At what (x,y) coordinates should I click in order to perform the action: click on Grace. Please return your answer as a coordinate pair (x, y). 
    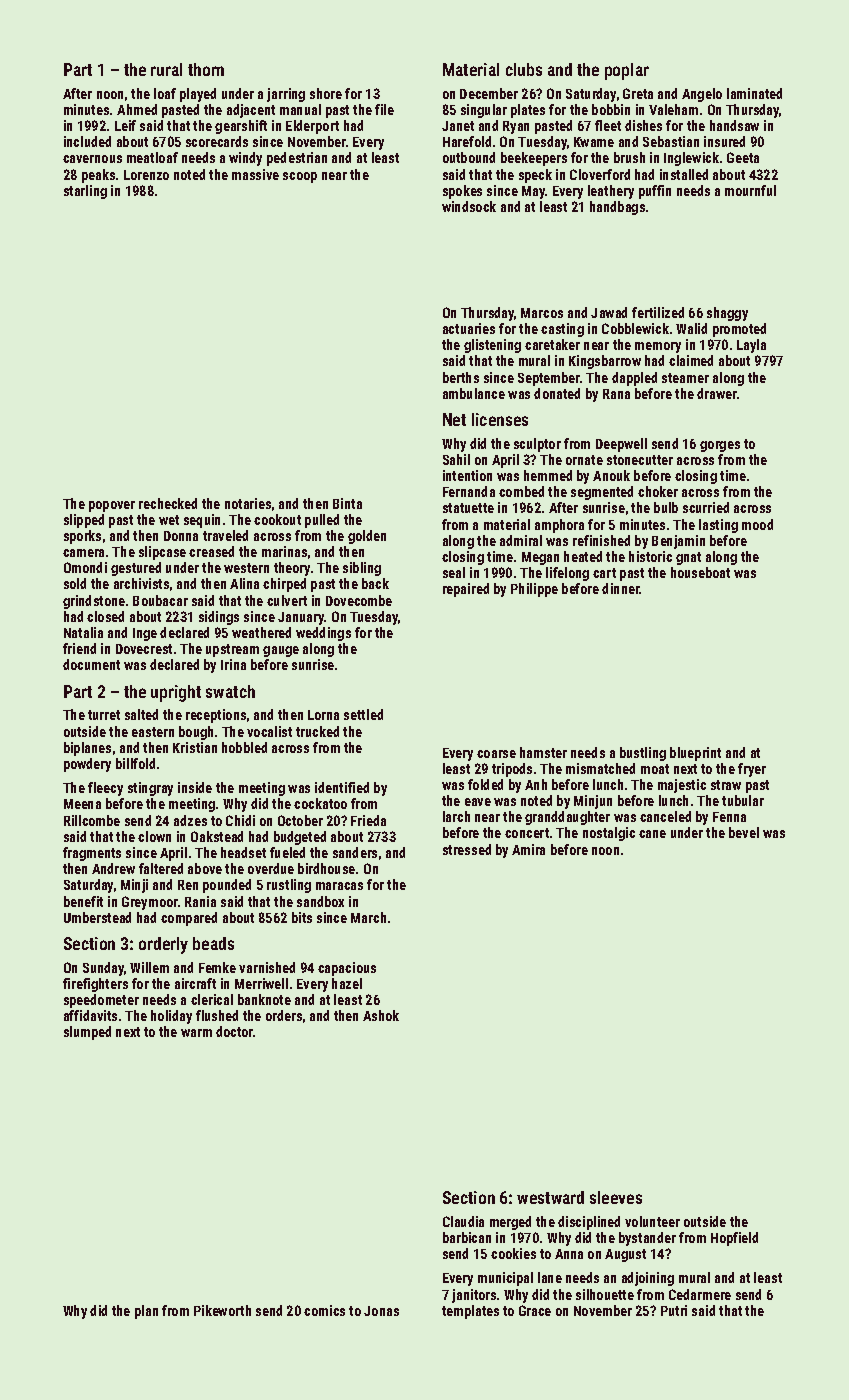
    Looking at the image, I should click on (535, 1310).
